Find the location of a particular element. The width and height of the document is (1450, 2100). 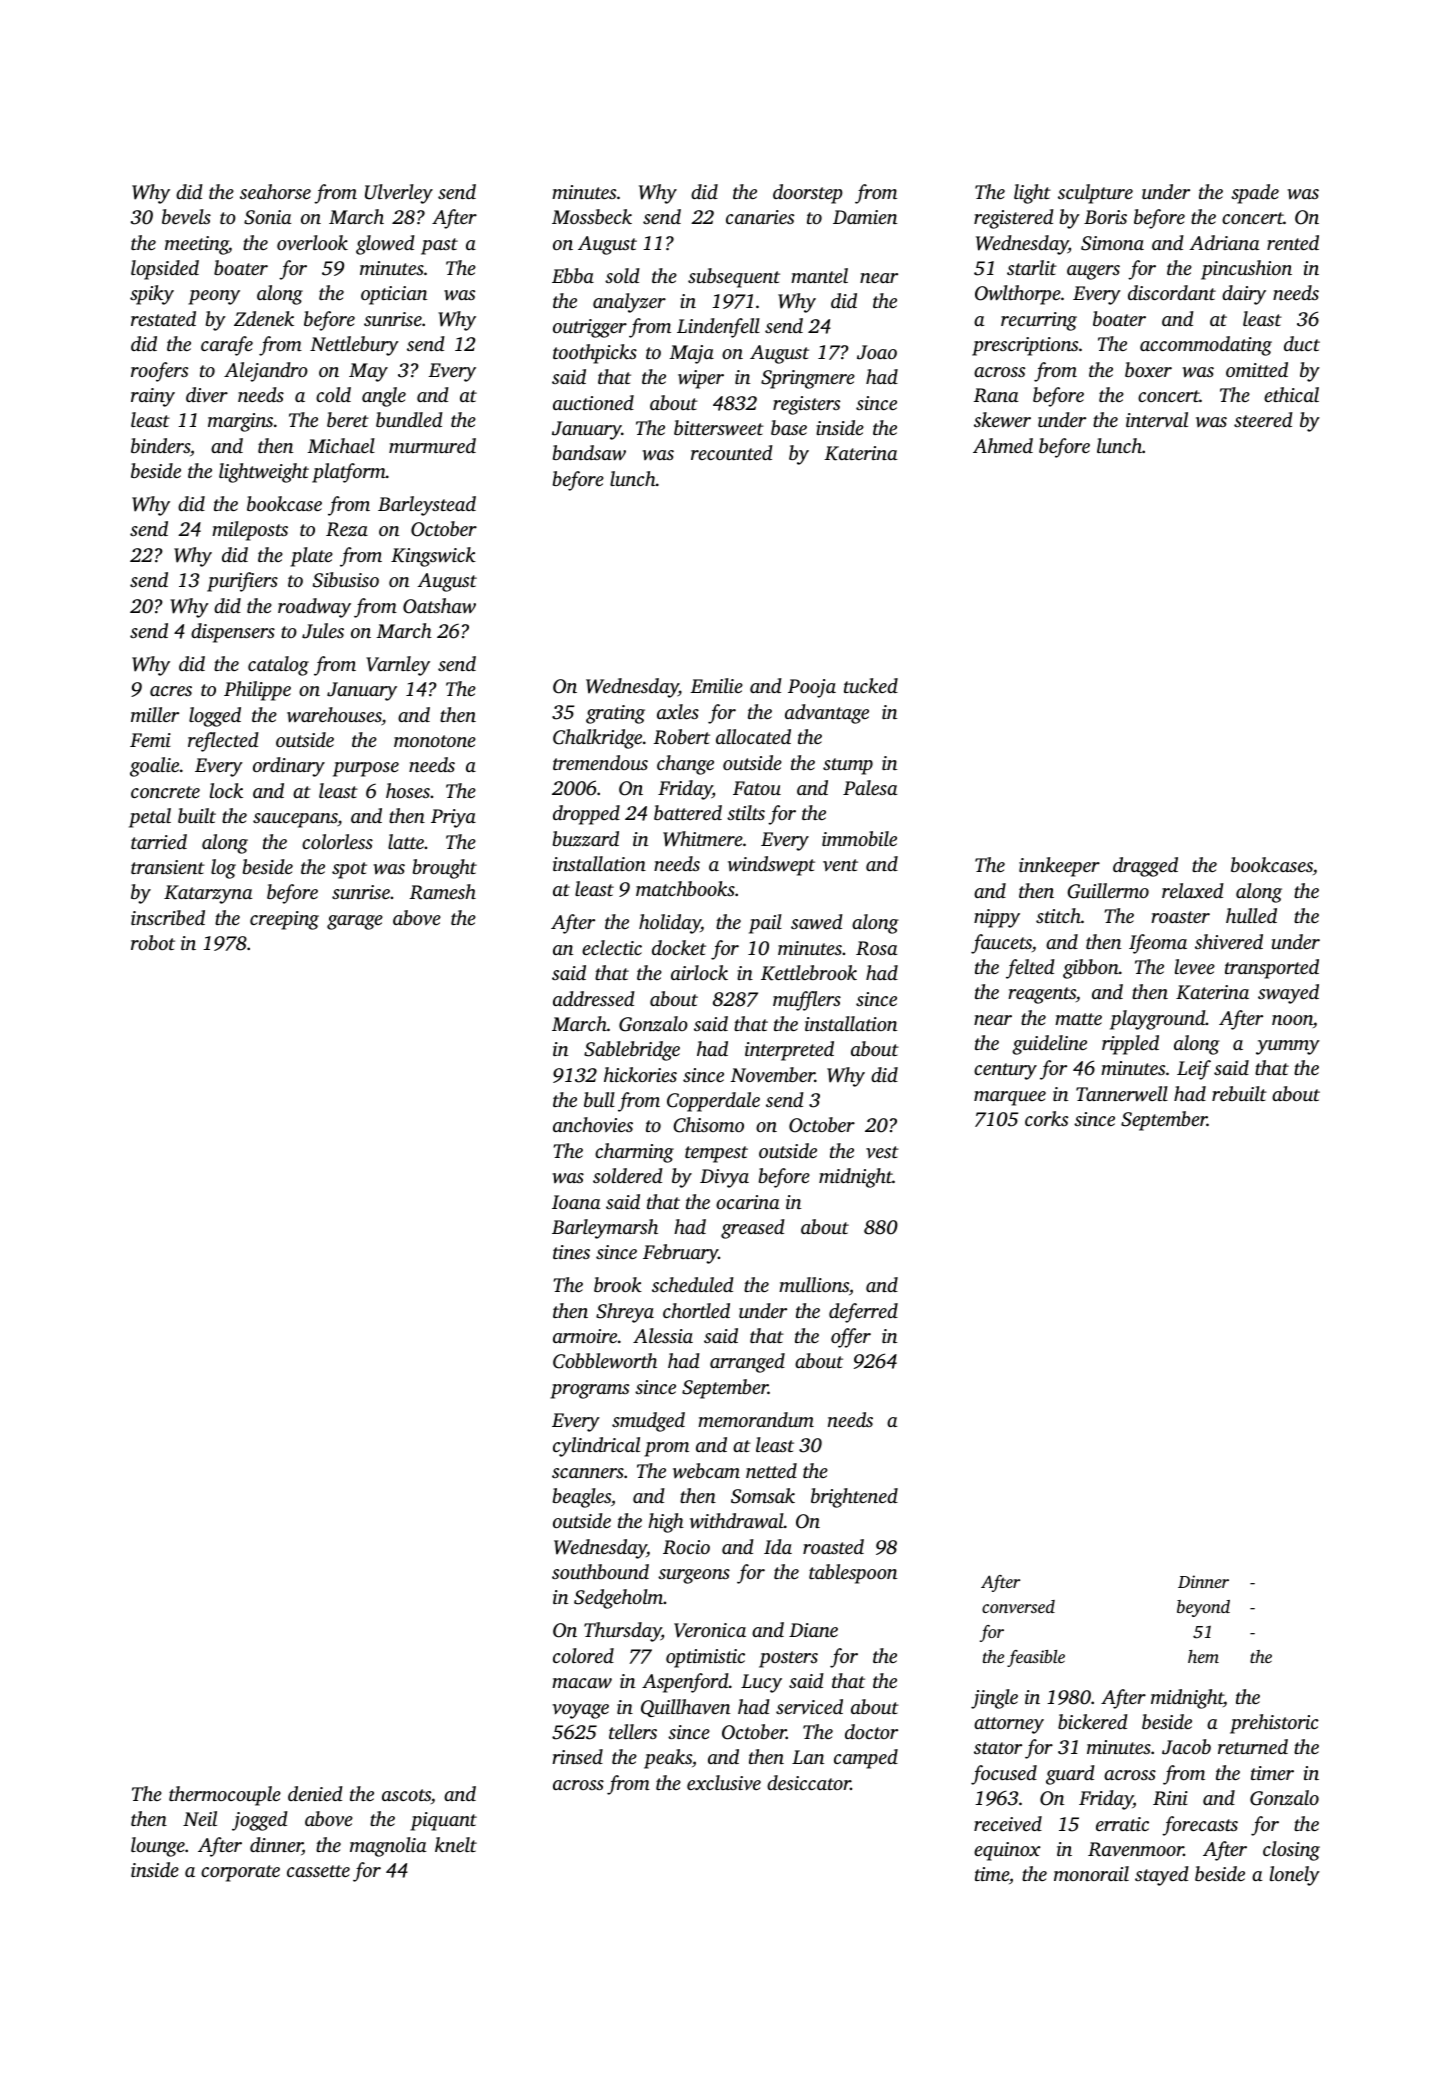

registers is located at coordinates (806, 405).
